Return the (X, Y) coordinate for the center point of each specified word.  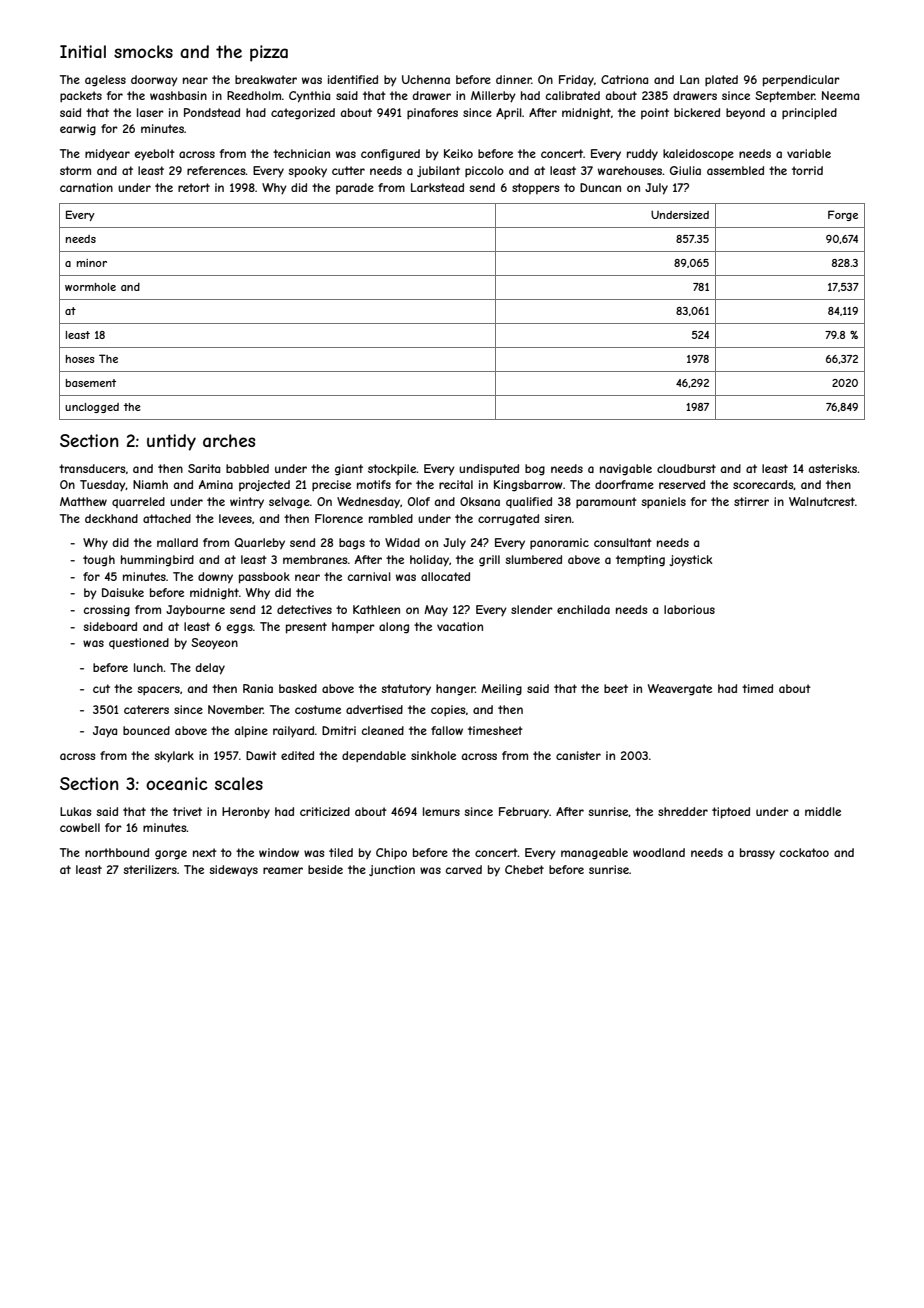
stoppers (535, 188)
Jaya (105, 732)
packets (81, 96)
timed (757, 688)
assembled (735, 170)
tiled (341, 852)
